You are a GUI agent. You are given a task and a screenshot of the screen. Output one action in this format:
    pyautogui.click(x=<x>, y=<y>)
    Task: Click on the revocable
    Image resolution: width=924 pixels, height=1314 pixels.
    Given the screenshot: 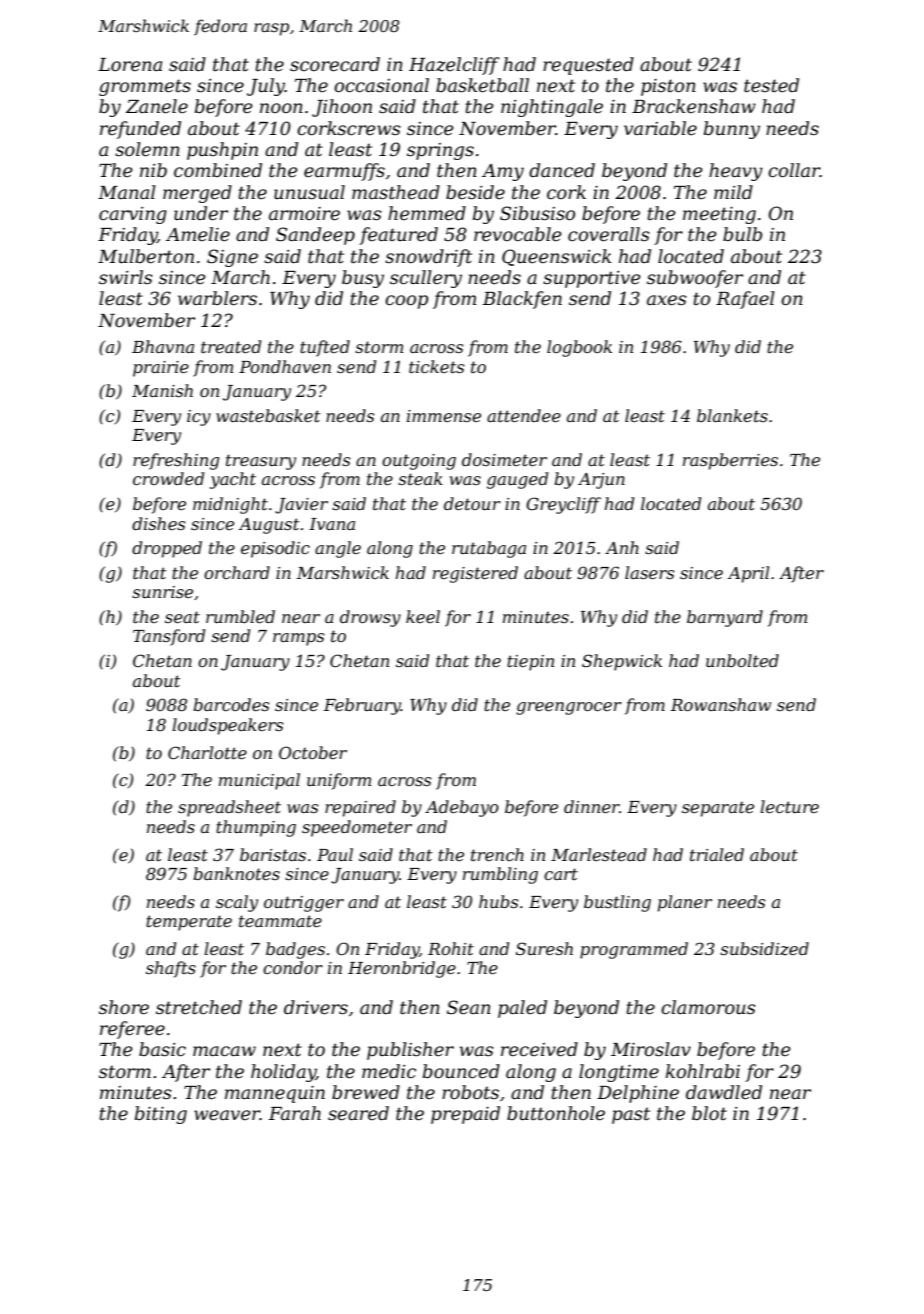 What is the action you would take?
    pyautogui.click(x=518, y=234)
